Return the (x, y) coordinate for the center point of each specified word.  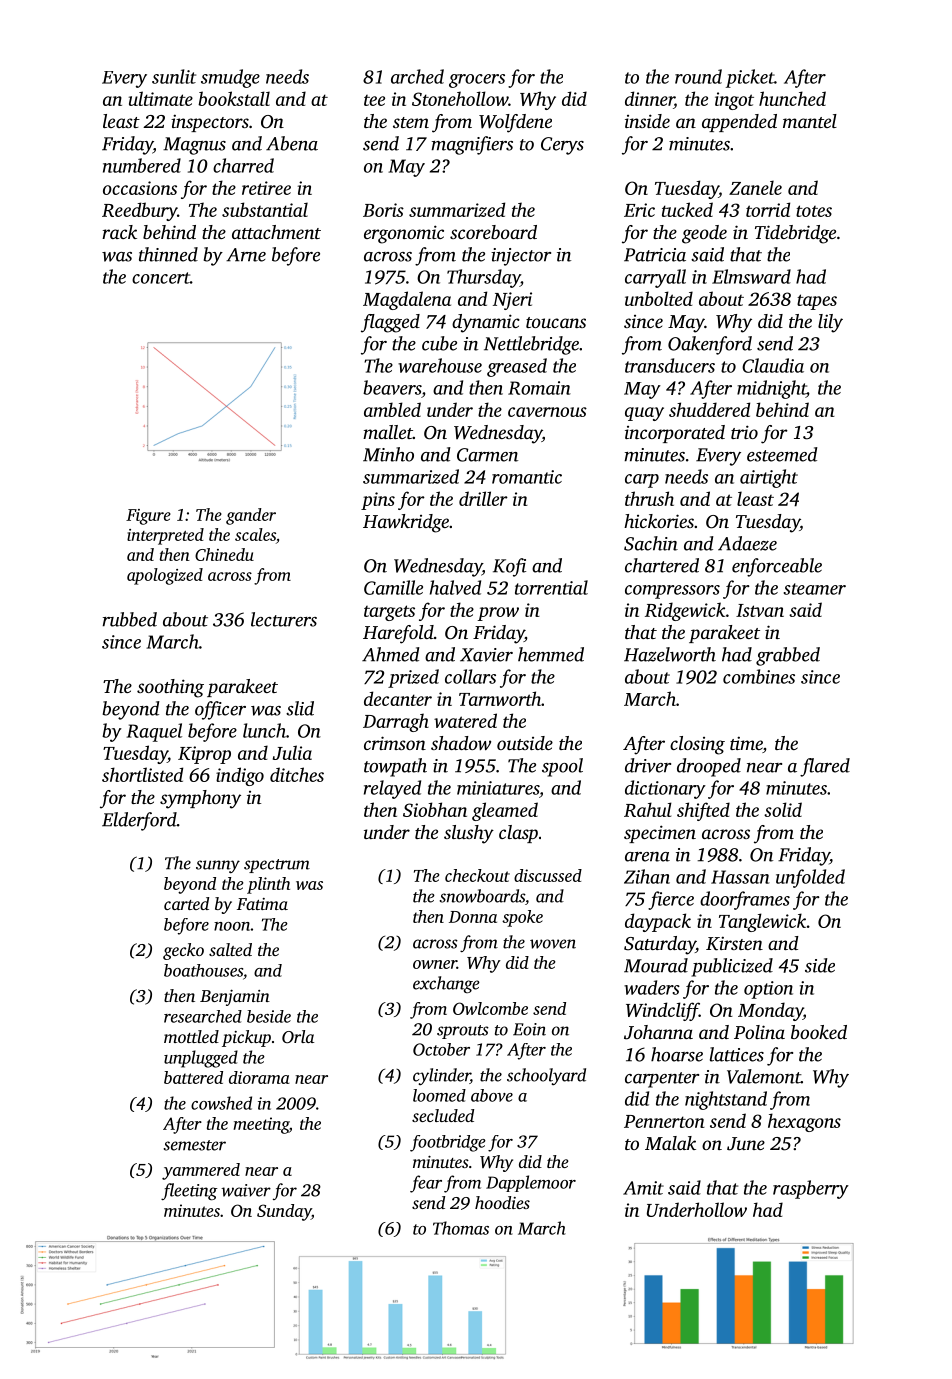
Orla (298, 1036)
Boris (383, 210)
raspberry (811, 1189)
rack (119, 232)
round (698, 76)
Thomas (461, 1228)
